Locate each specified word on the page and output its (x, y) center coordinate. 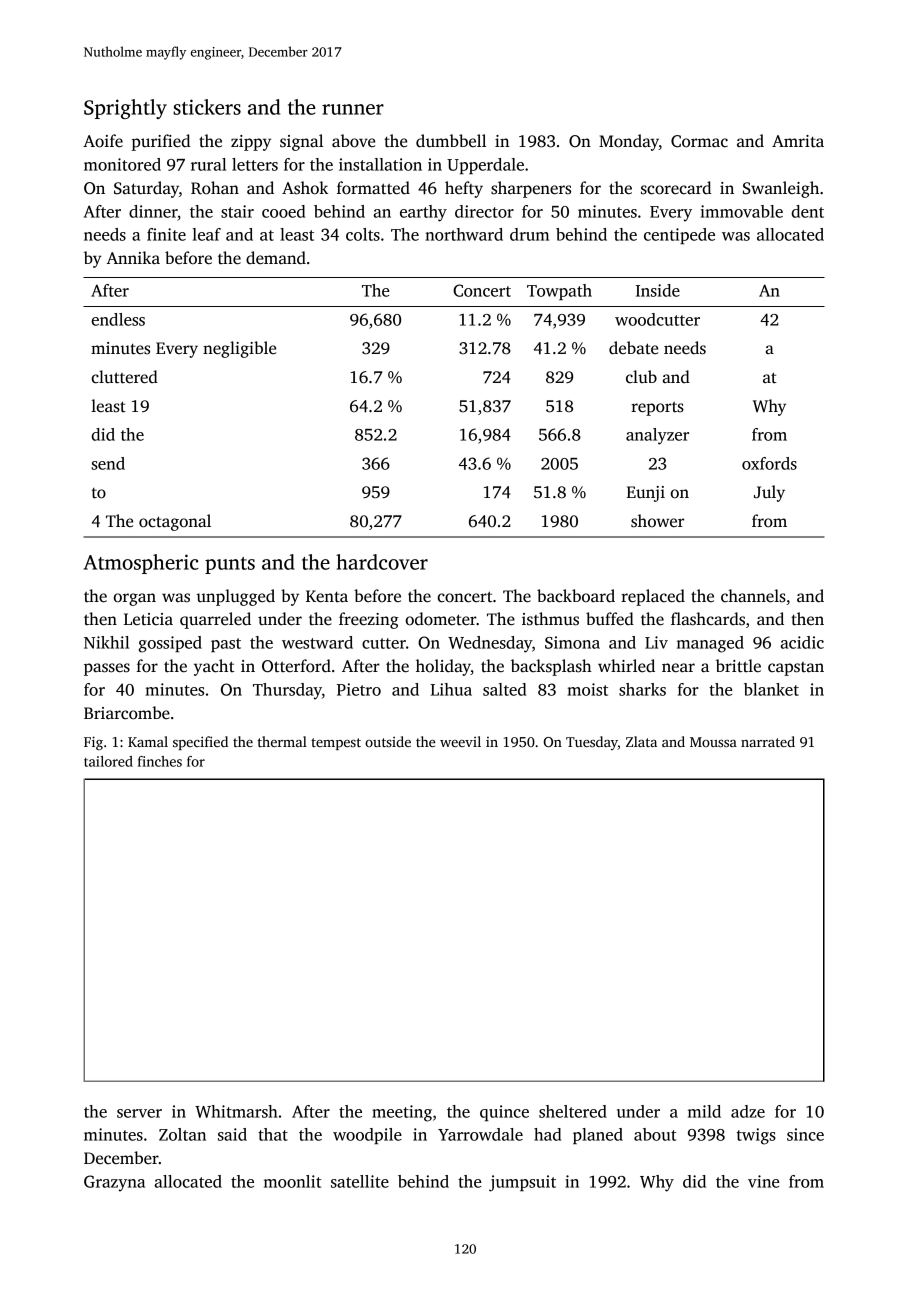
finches (160, 761)
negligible (239, 349)
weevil (460, 741)
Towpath (559, 292)
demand (276, 258)
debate (633, 348)
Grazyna (114, 1183)
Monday (629, 142)
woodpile (367, 1136)
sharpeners (531, 189)
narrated (768, 741)
